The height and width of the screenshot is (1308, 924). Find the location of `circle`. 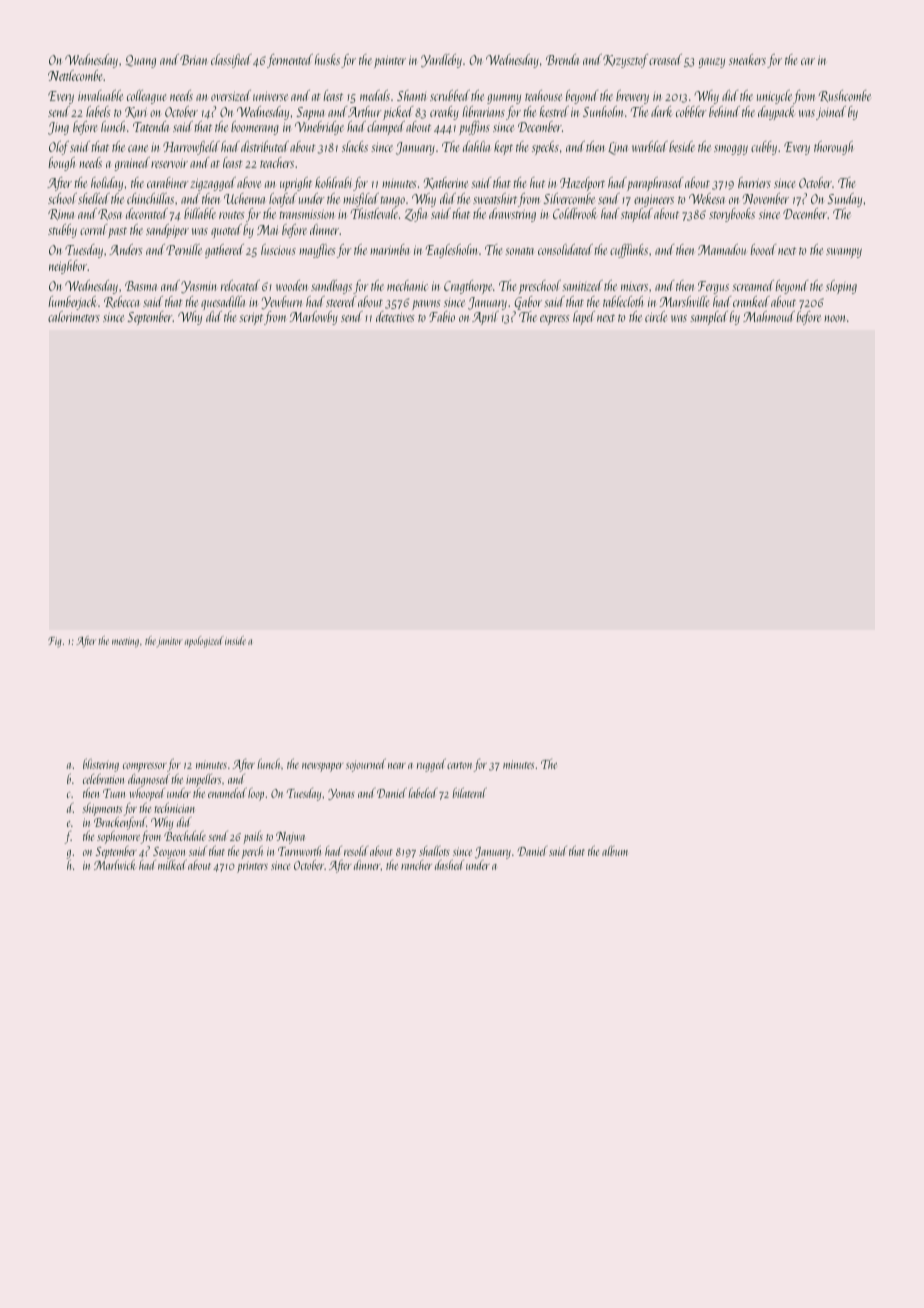

circle is located at coordinates (656, 316).
